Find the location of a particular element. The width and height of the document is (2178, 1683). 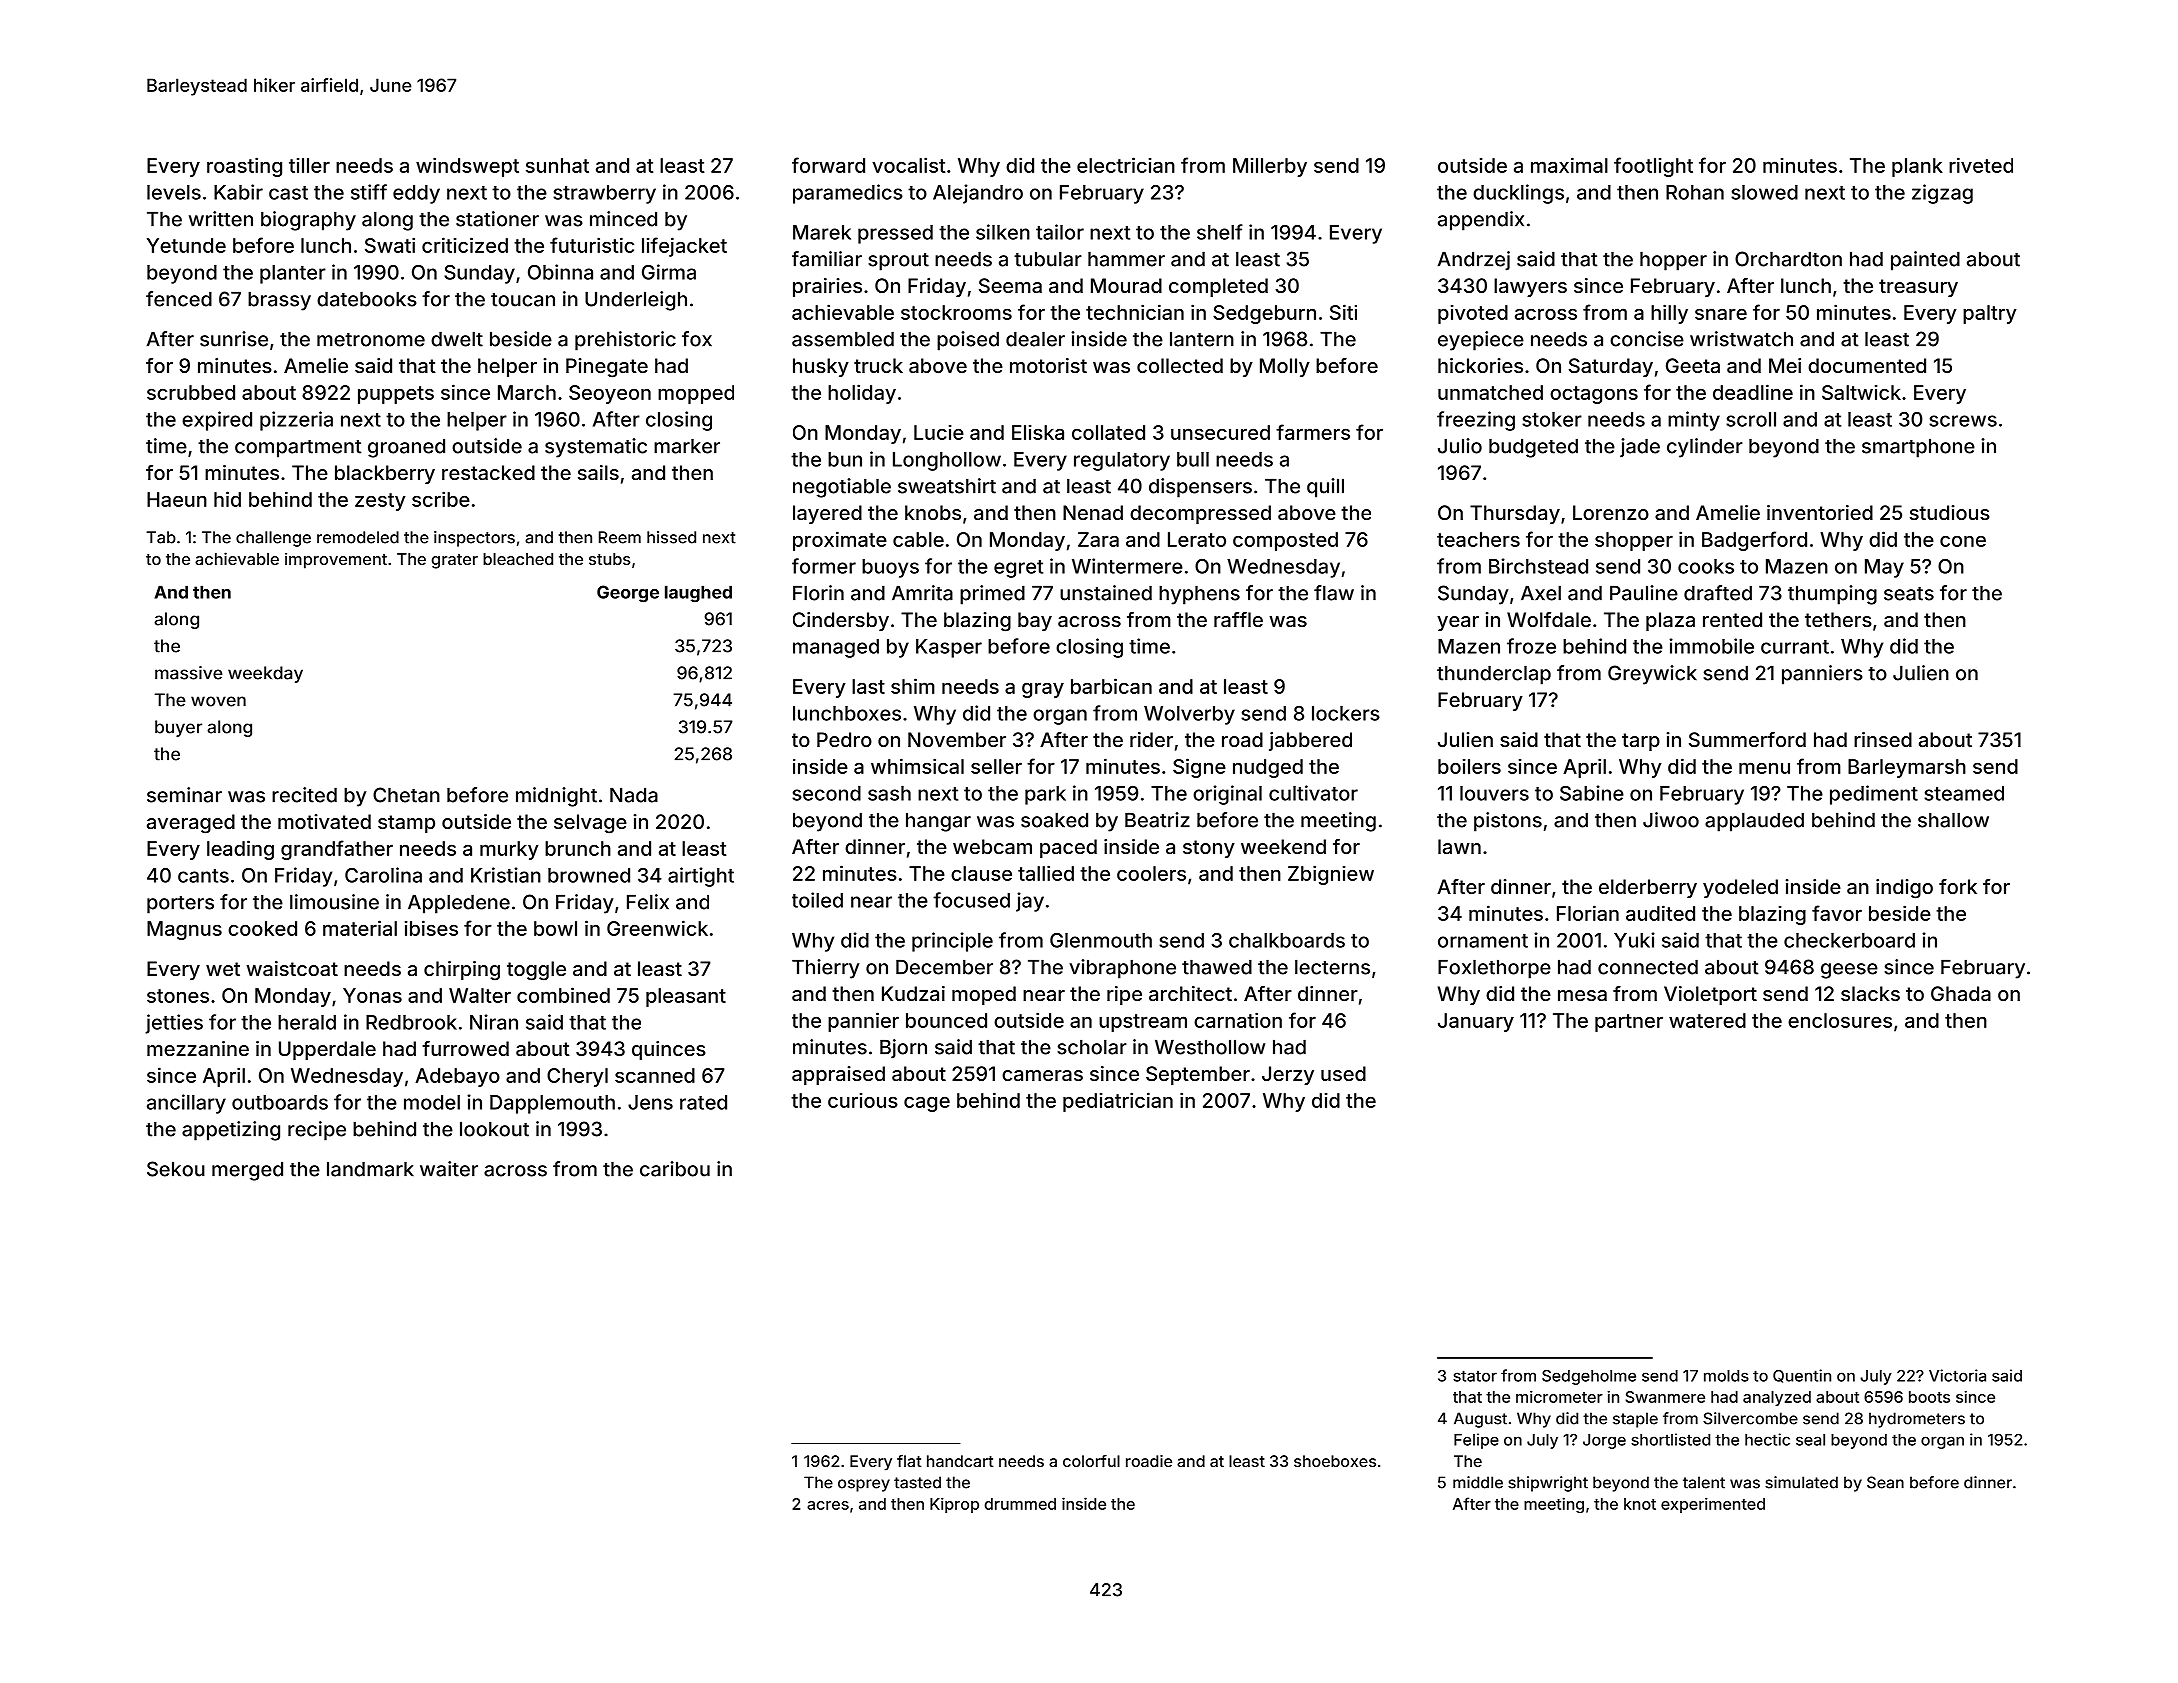

Quentin is located at coordinates (1802, 1376).
